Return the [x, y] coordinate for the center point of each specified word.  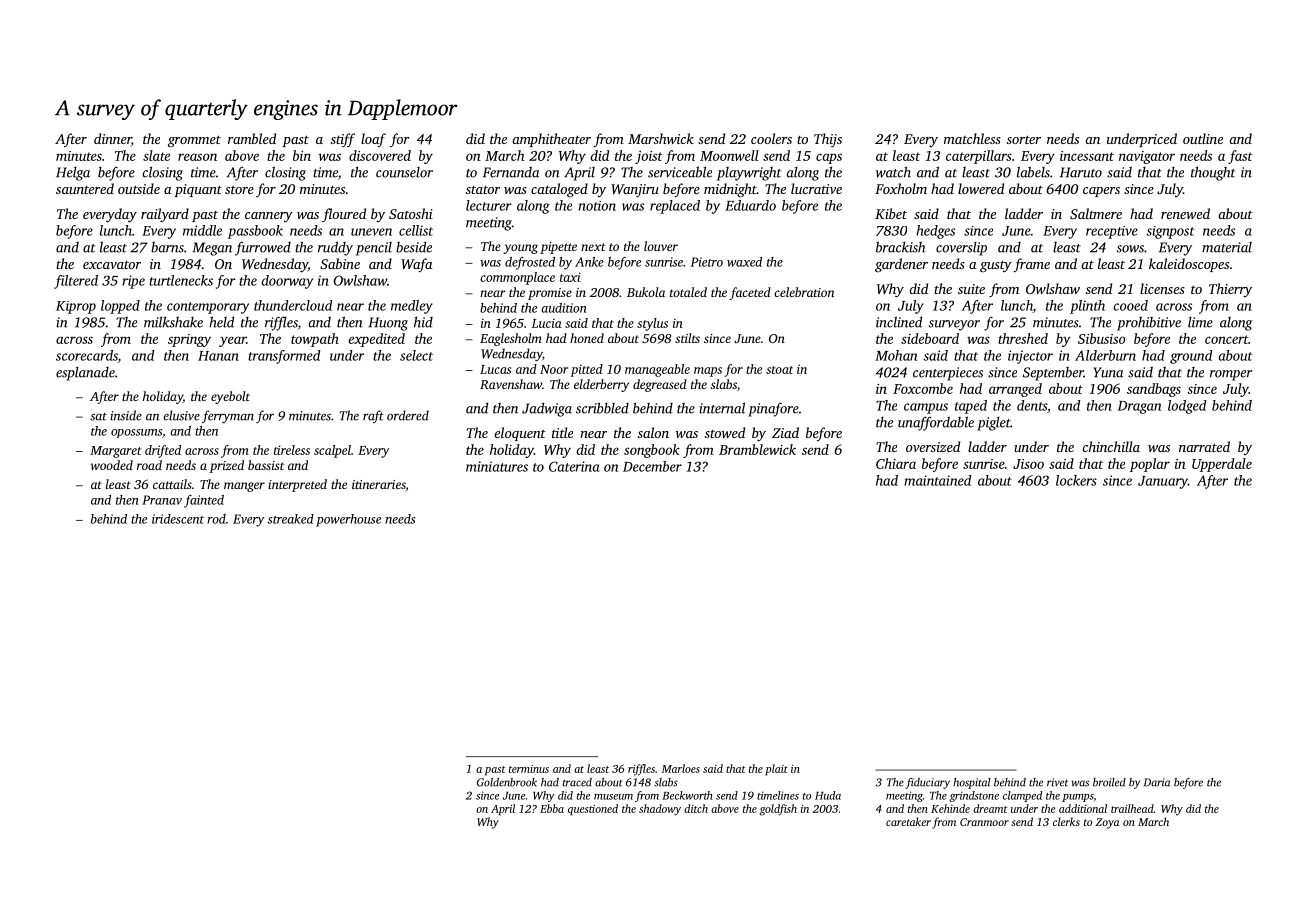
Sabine [340, 263]
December [652, 466]
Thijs [828, 140]
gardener [901, 265]
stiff [343, 140]
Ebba [552, 808]
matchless [972, 138]
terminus [529, 769]
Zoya [1107, 823]
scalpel [332, 451]
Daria [1157, 782]
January [1163, 482]
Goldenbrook [507, 782]
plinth [1087, 307]
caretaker [908, 821]
